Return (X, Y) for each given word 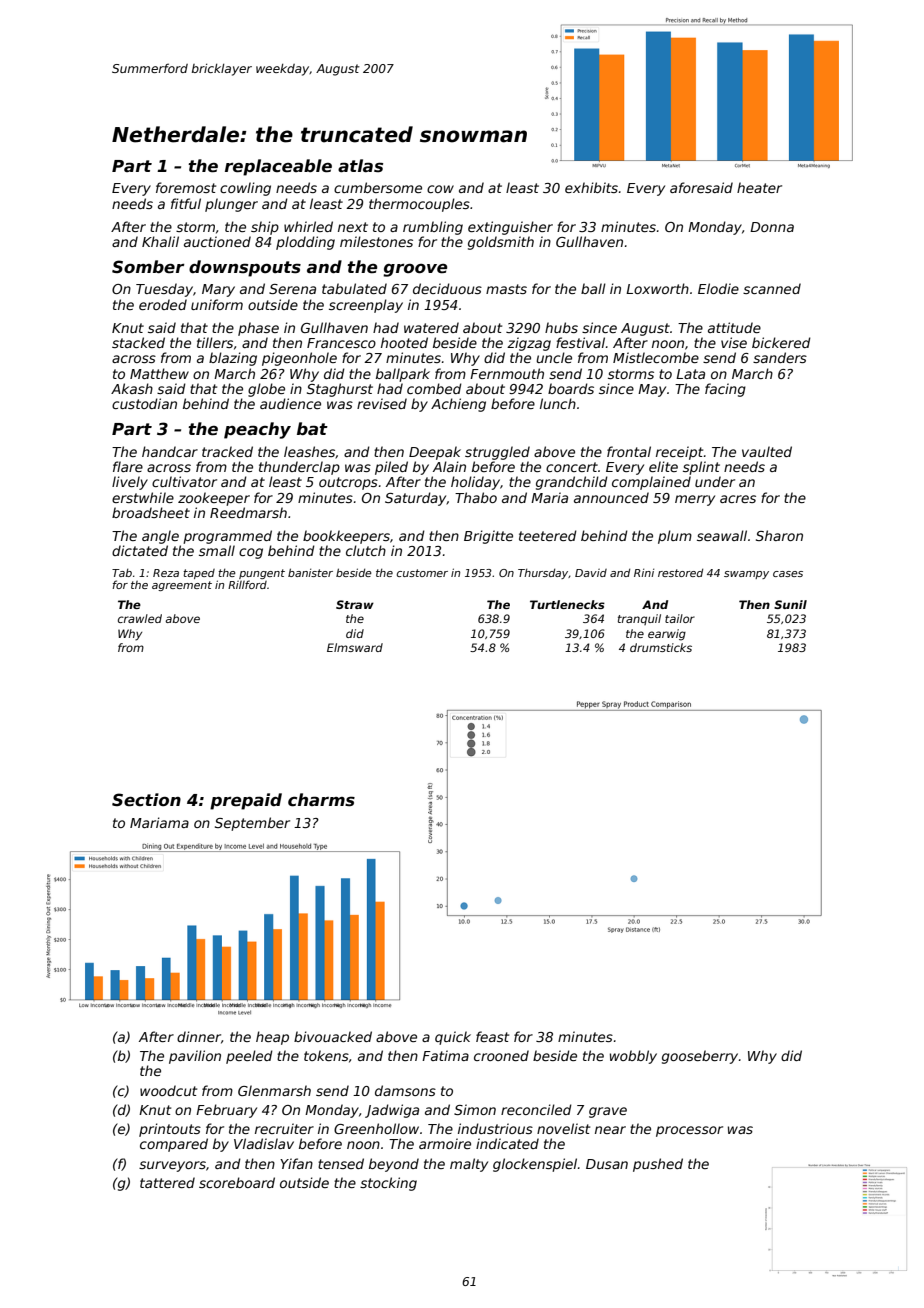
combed (434, 388)
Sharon (779, 535)
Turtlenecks (567, 604)
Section (146, 799)
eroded (163, 304)
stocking (388, 1184)
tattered (167, 1182)
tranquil (639, 619)
